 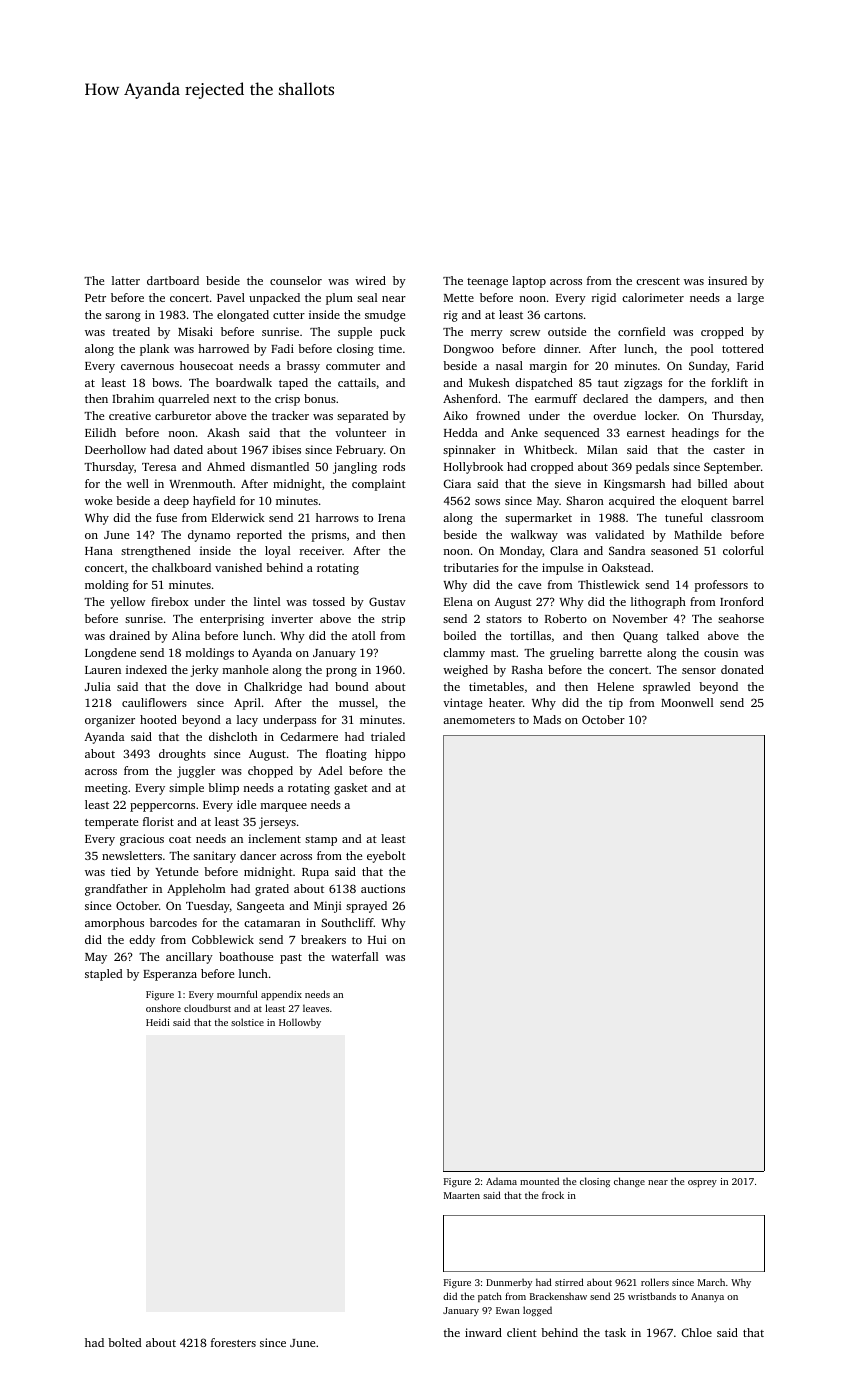 What do you see at coordinates (158, 1022) in the image?
I see `Heidi` at bounding box center [158, 1022].
